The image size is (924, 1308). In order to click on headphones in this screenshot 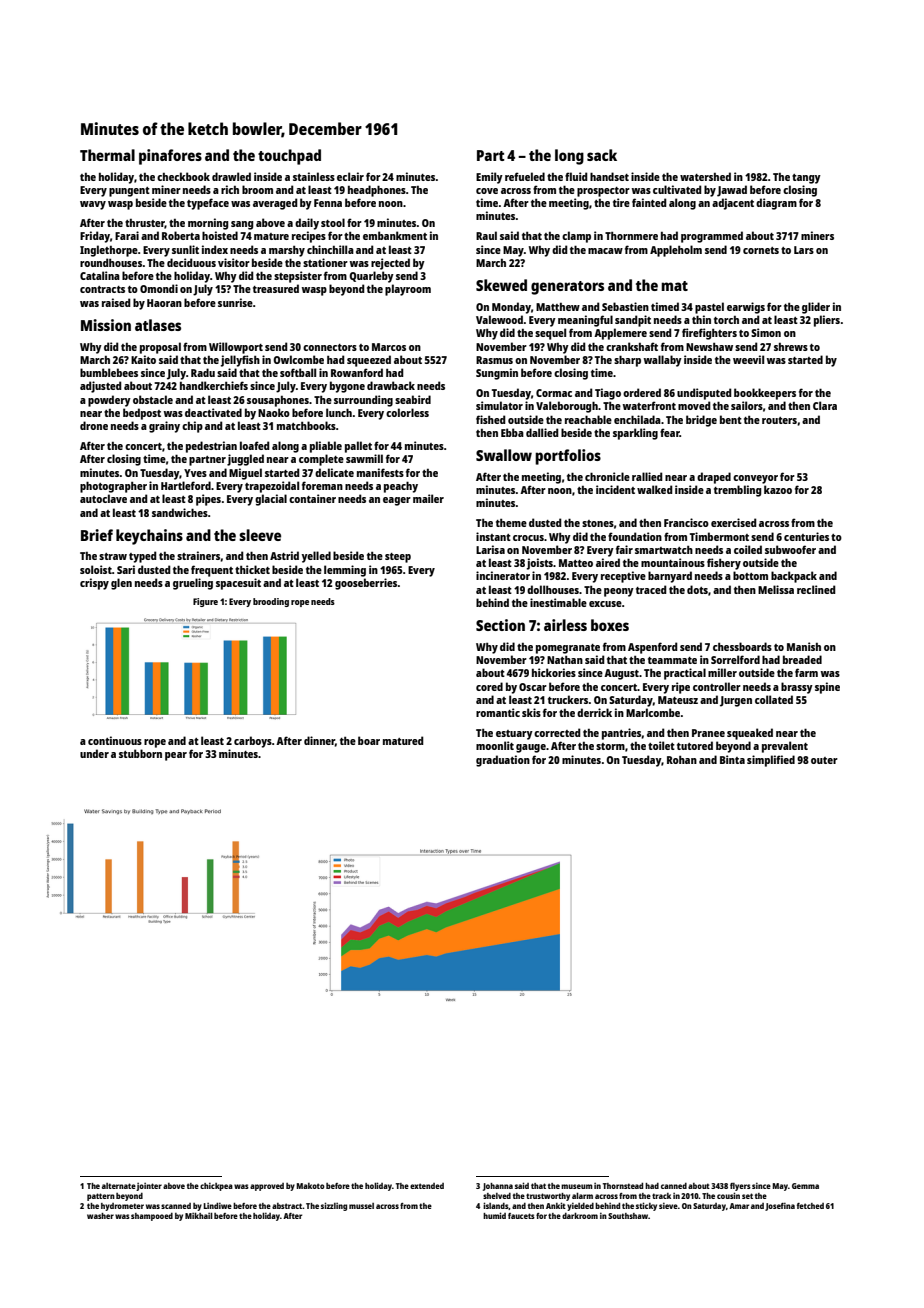, I will do `click(377, 191)`.
